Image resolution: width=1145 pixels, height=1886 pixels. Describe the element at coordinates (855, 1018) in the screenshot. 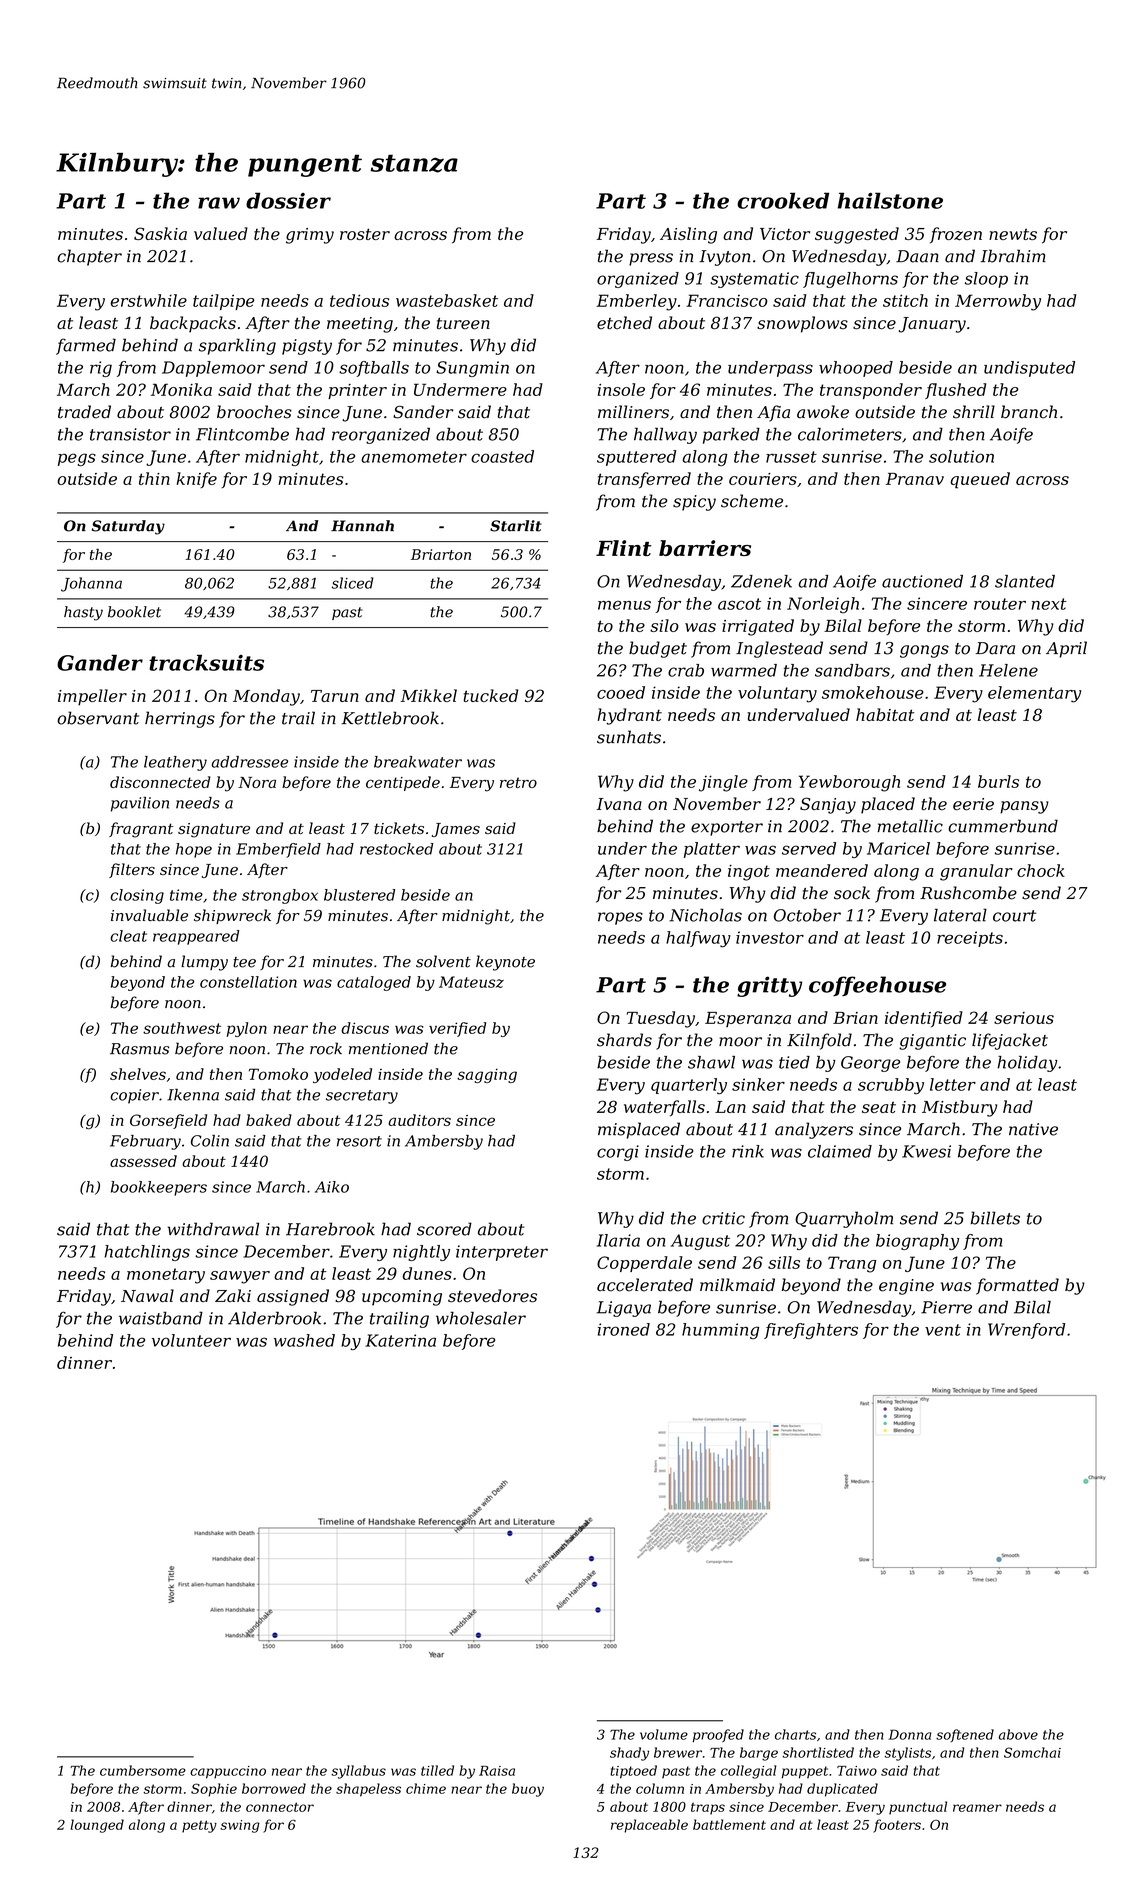

I see `Brian` at that location.
